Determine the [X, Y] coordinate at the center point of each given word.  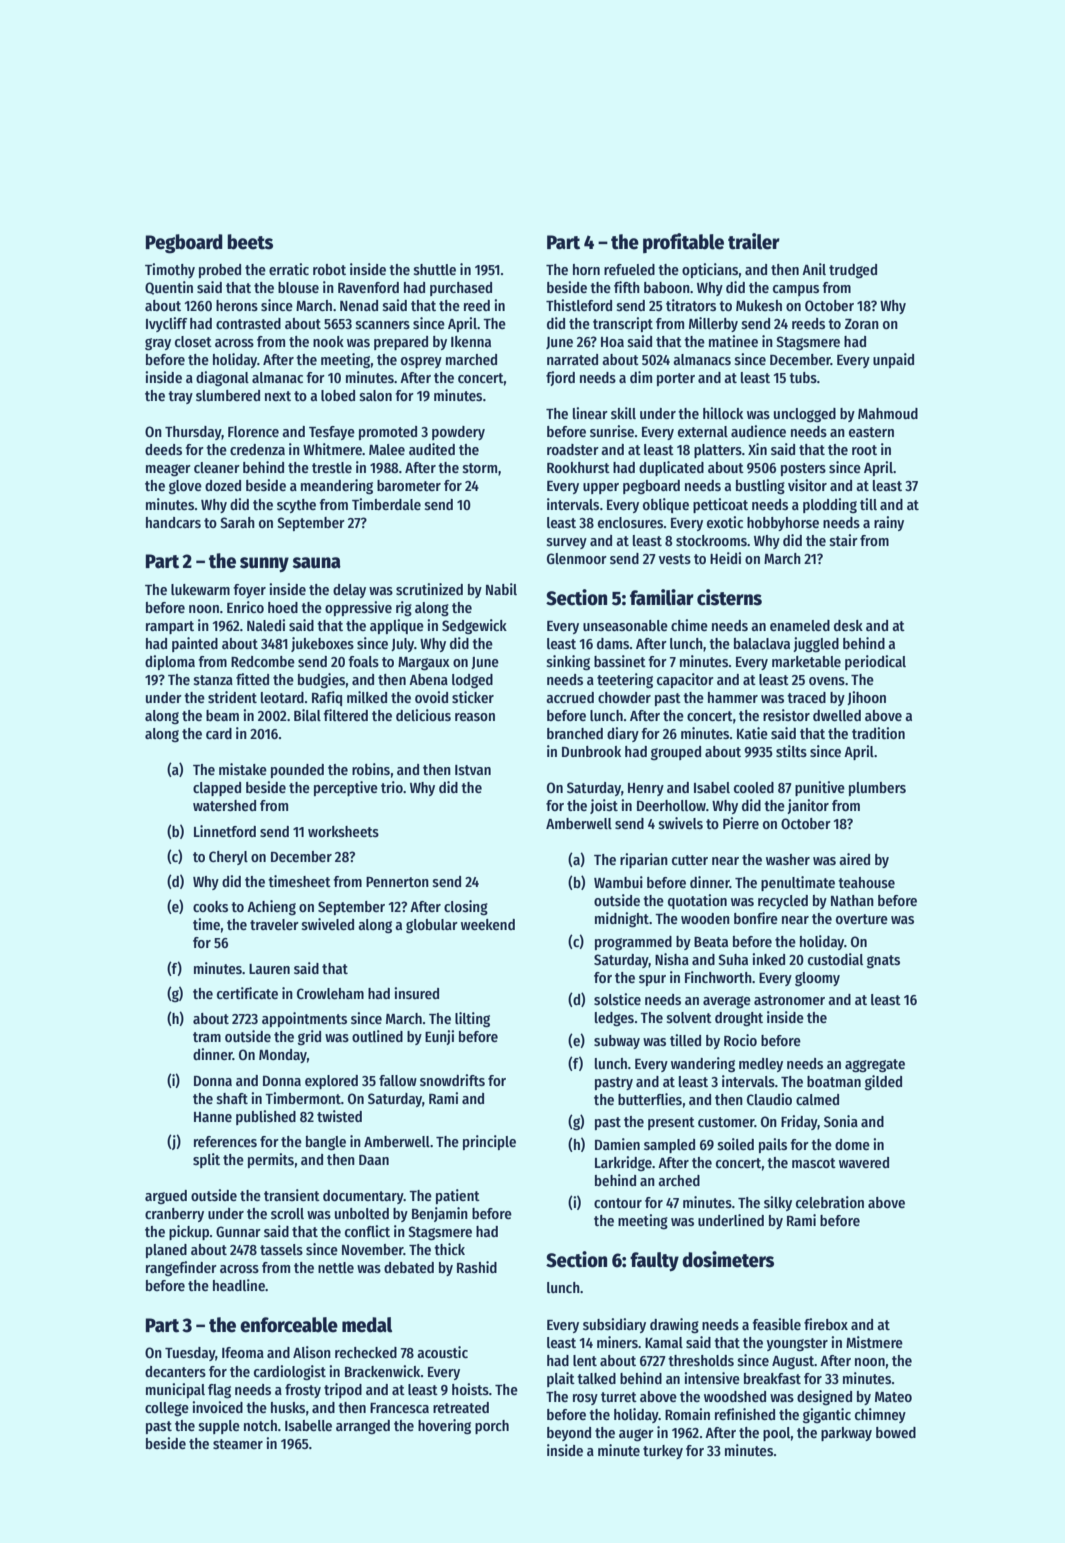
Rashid [477, 1267]
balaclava [762, 643]
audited [432, 449]
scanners [383, 325]
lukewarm [200, 589]
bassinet [620, 661]
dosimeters [728, 1259]
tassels [281, 1249]
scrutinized [429, 589]
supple [219, 1427]
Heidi [725, 558]
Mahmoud [888, 413]
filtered [345, 715]
